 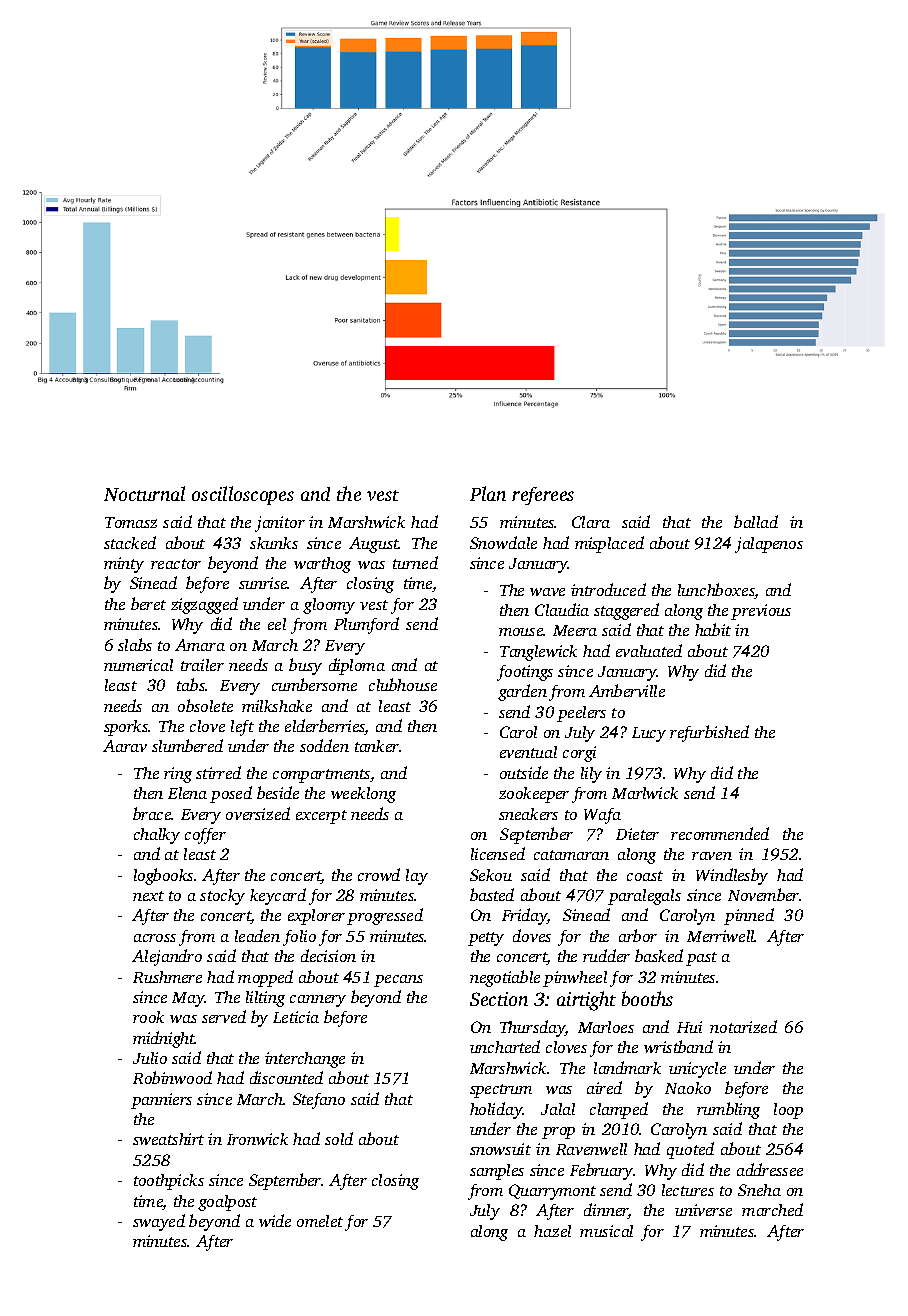 I want to click on discounted, so click(x=286, y=1077).
